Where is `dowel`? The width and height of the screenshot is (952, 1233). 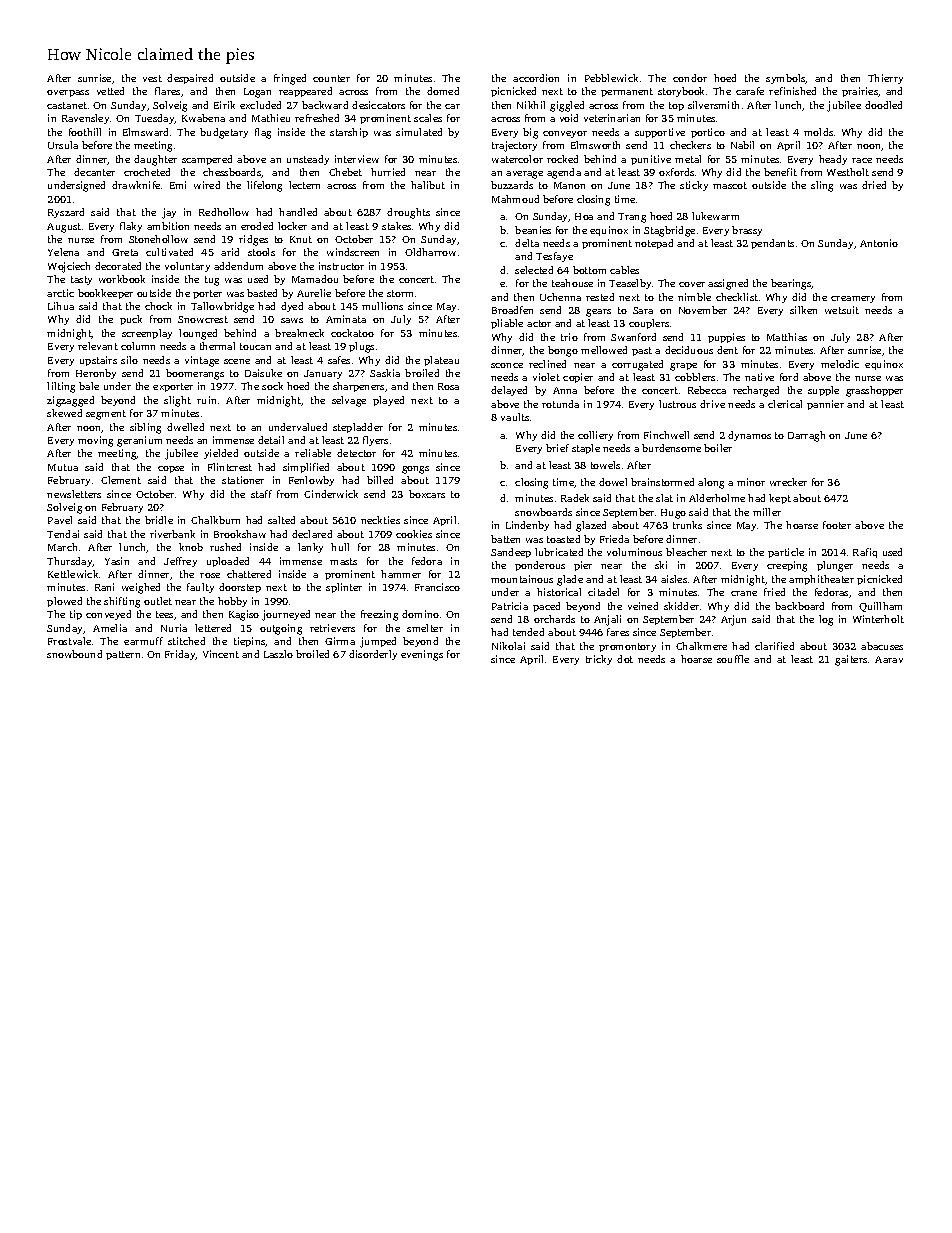 dowel is located at coordinates (613, 482).
